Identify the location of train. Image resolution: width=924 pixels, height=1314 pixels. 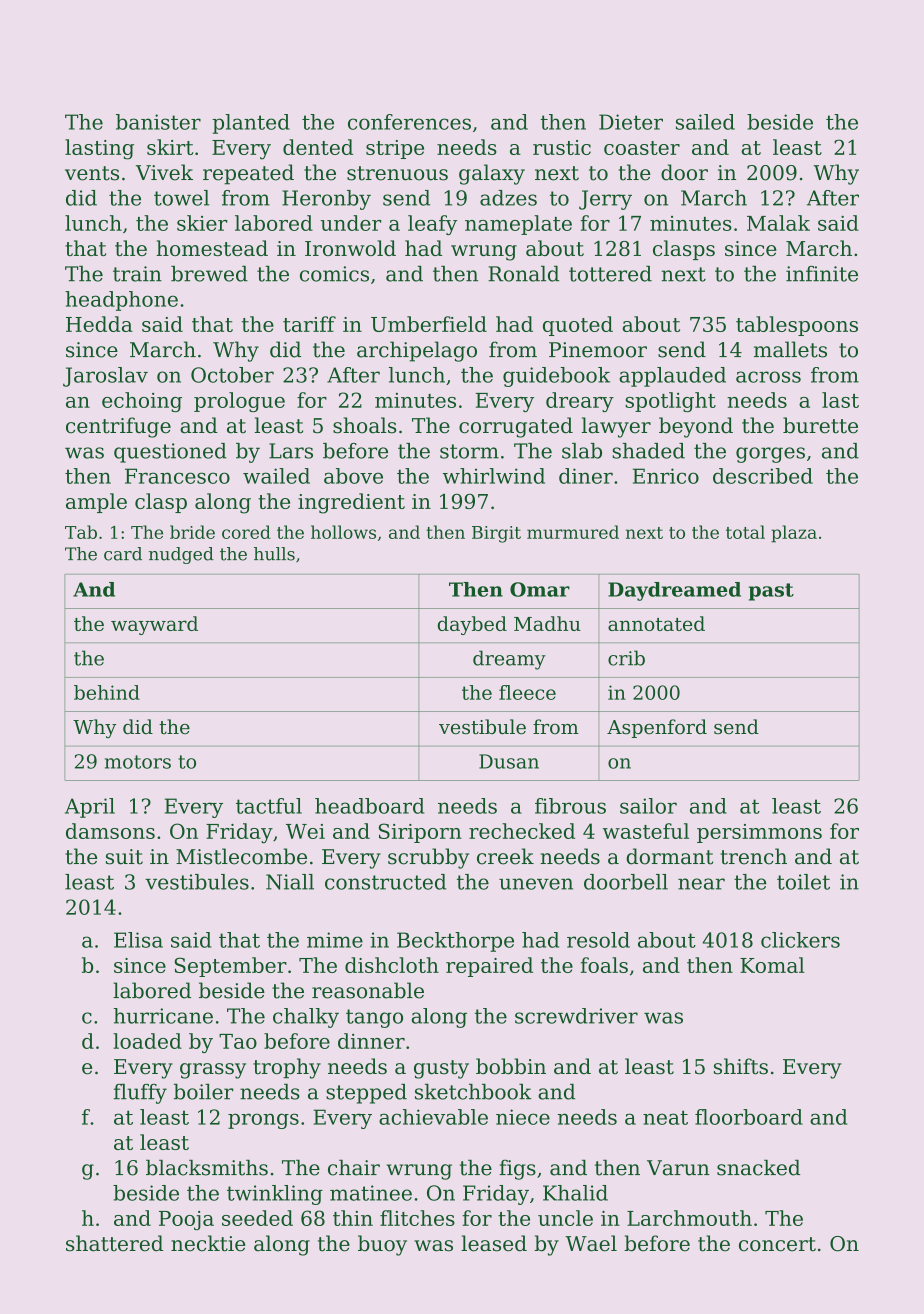
(137, 274).
